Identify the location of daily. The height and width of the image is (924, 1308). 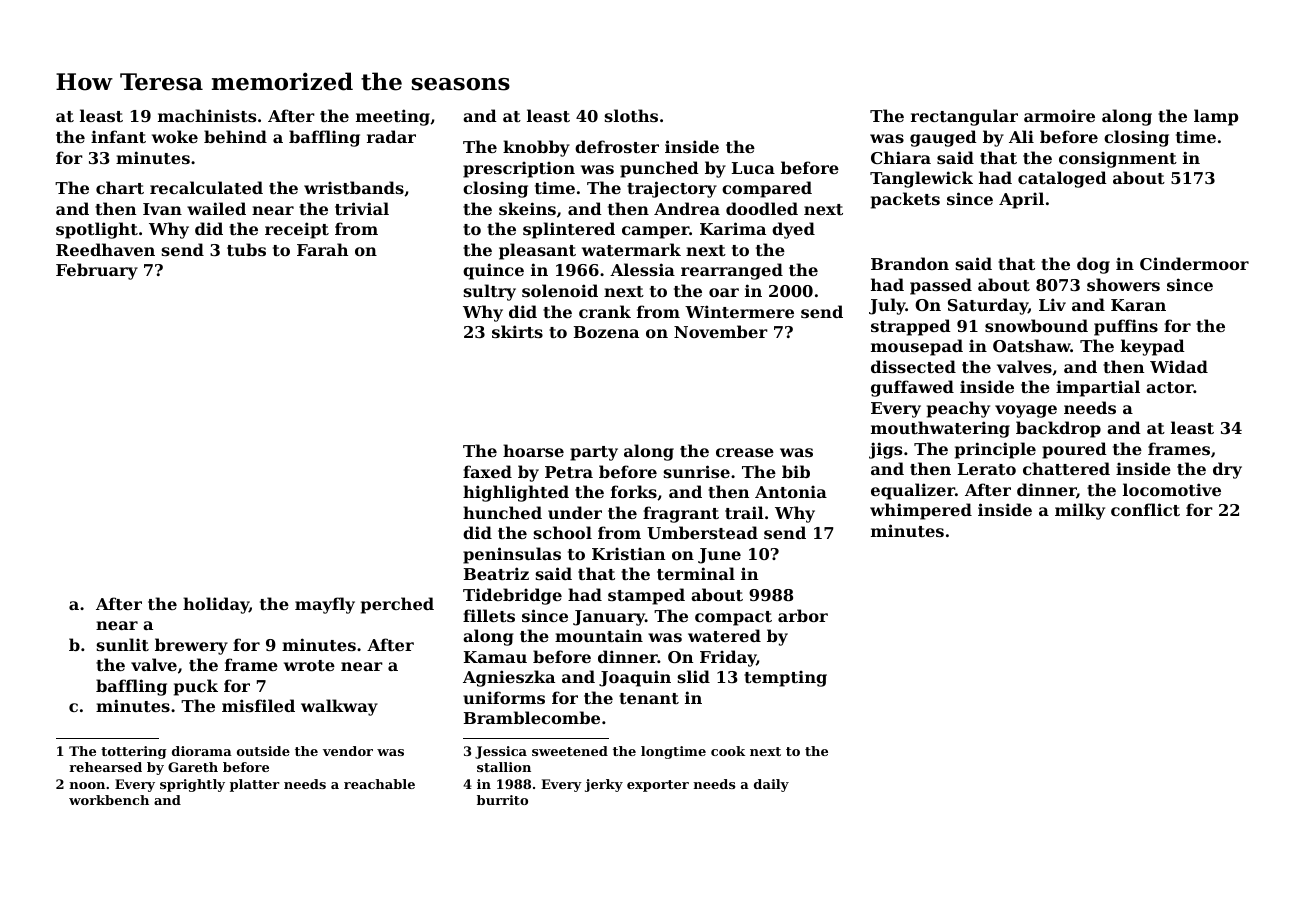
(771, 785).
